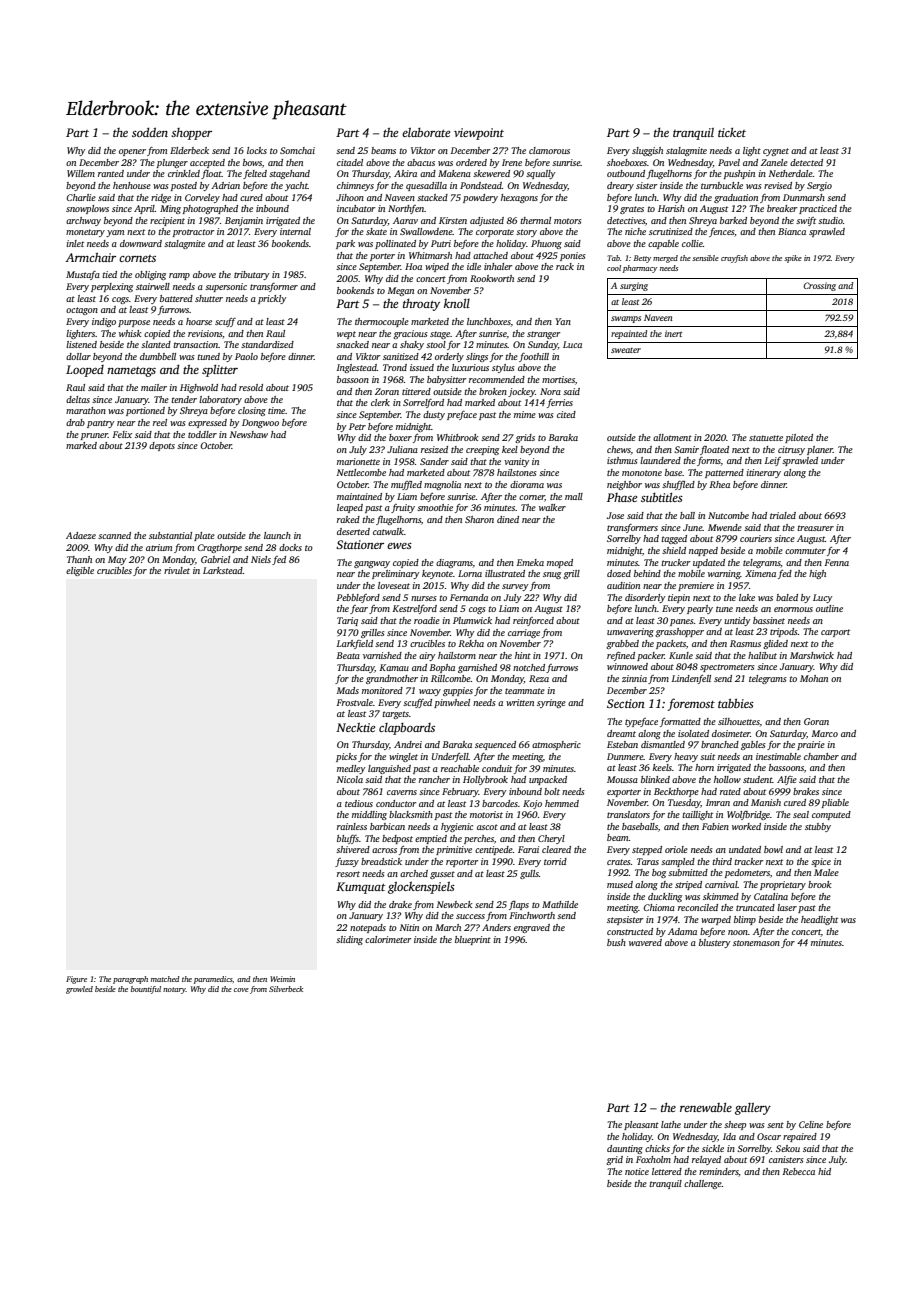 The width and height of the image is (924, 1308). I want to click on notepads, so click(368, 928).
